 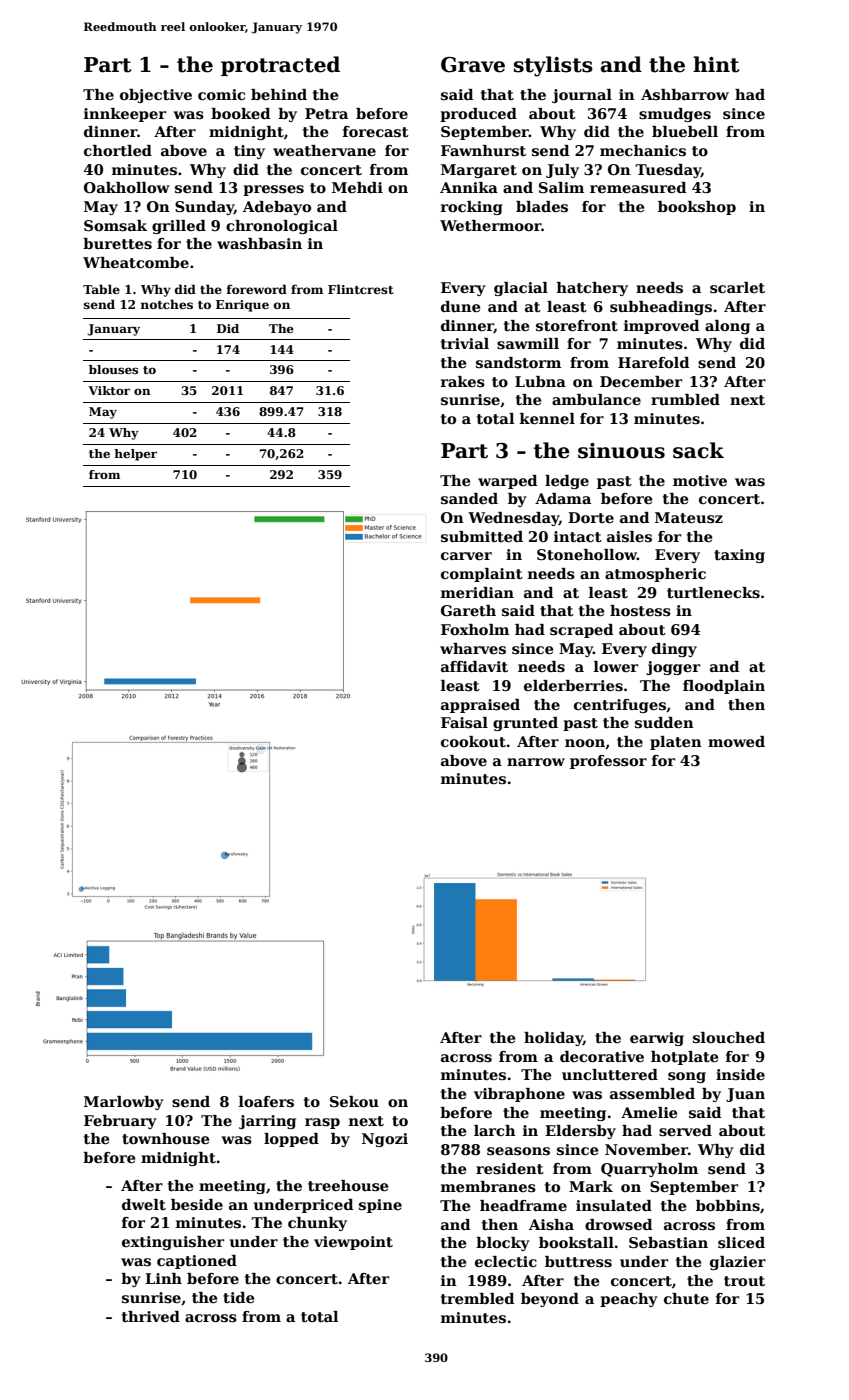 I want to click on Marlowby, so click(x=124, y=1103).
